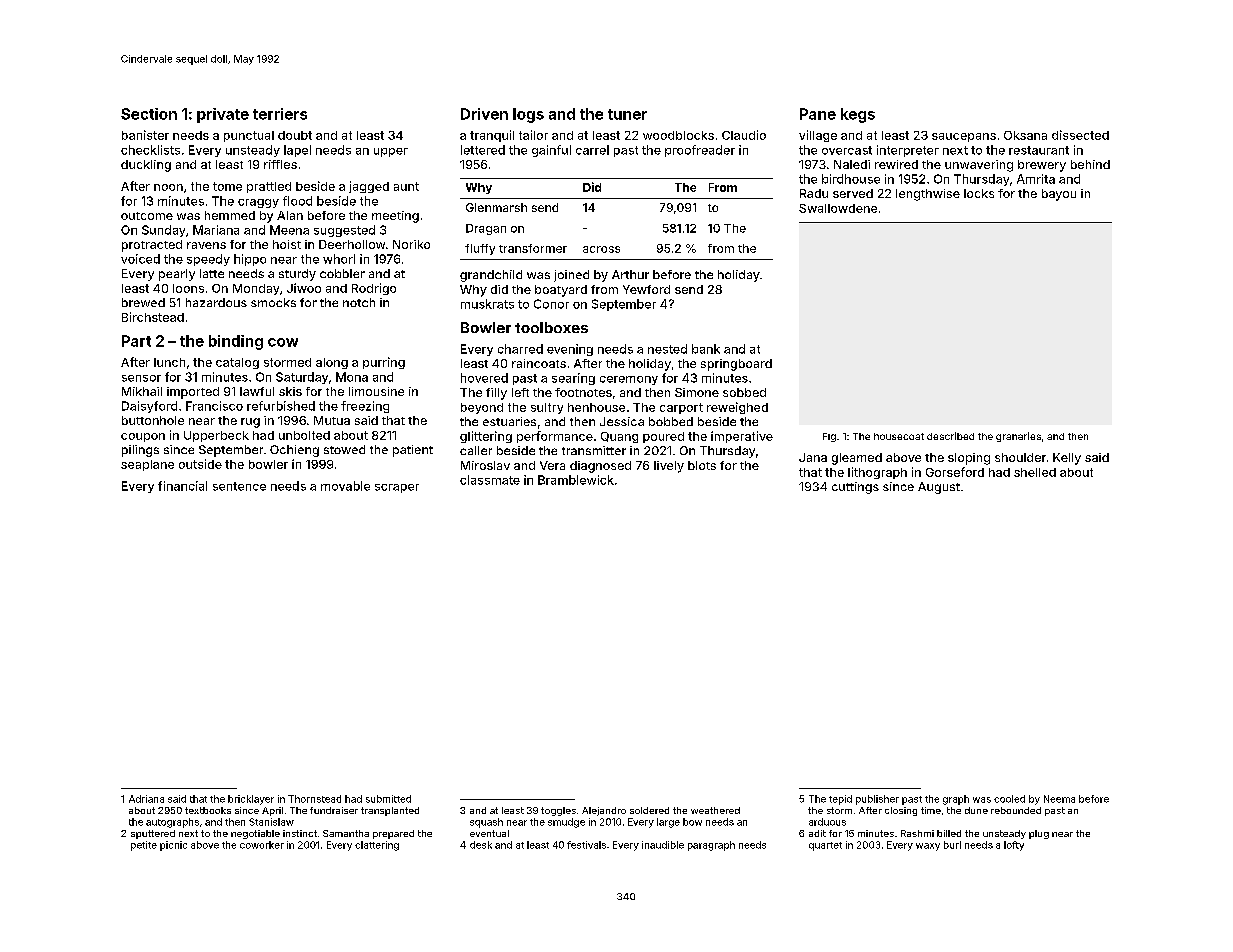 The width and height of the screenshot is (1233, 952). What do you see at coordinates (1009, 799) in the screenshot?
I see `cooled` at bounding box center [1009, 799].
